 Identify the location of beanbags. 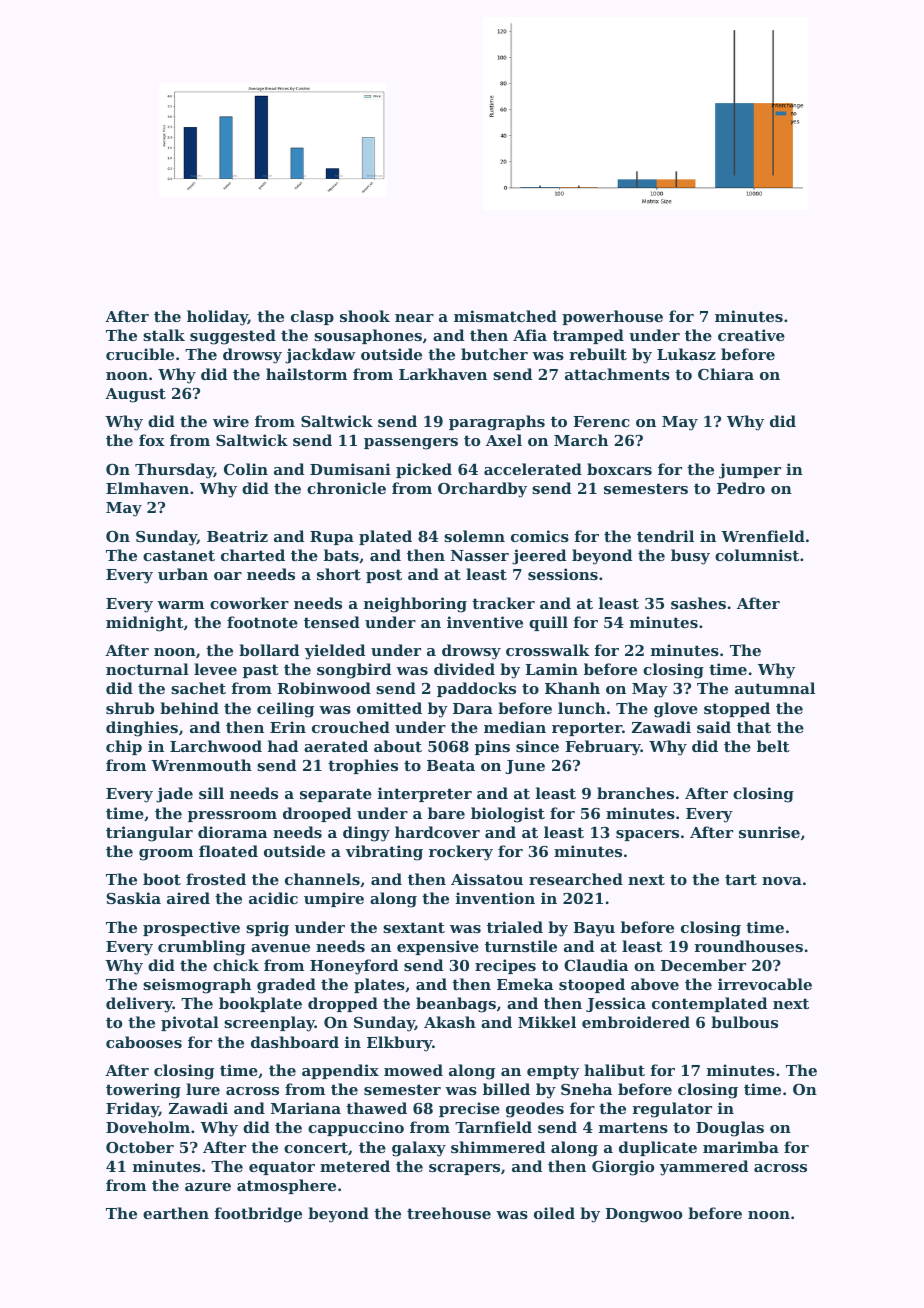
(456, 1005).
